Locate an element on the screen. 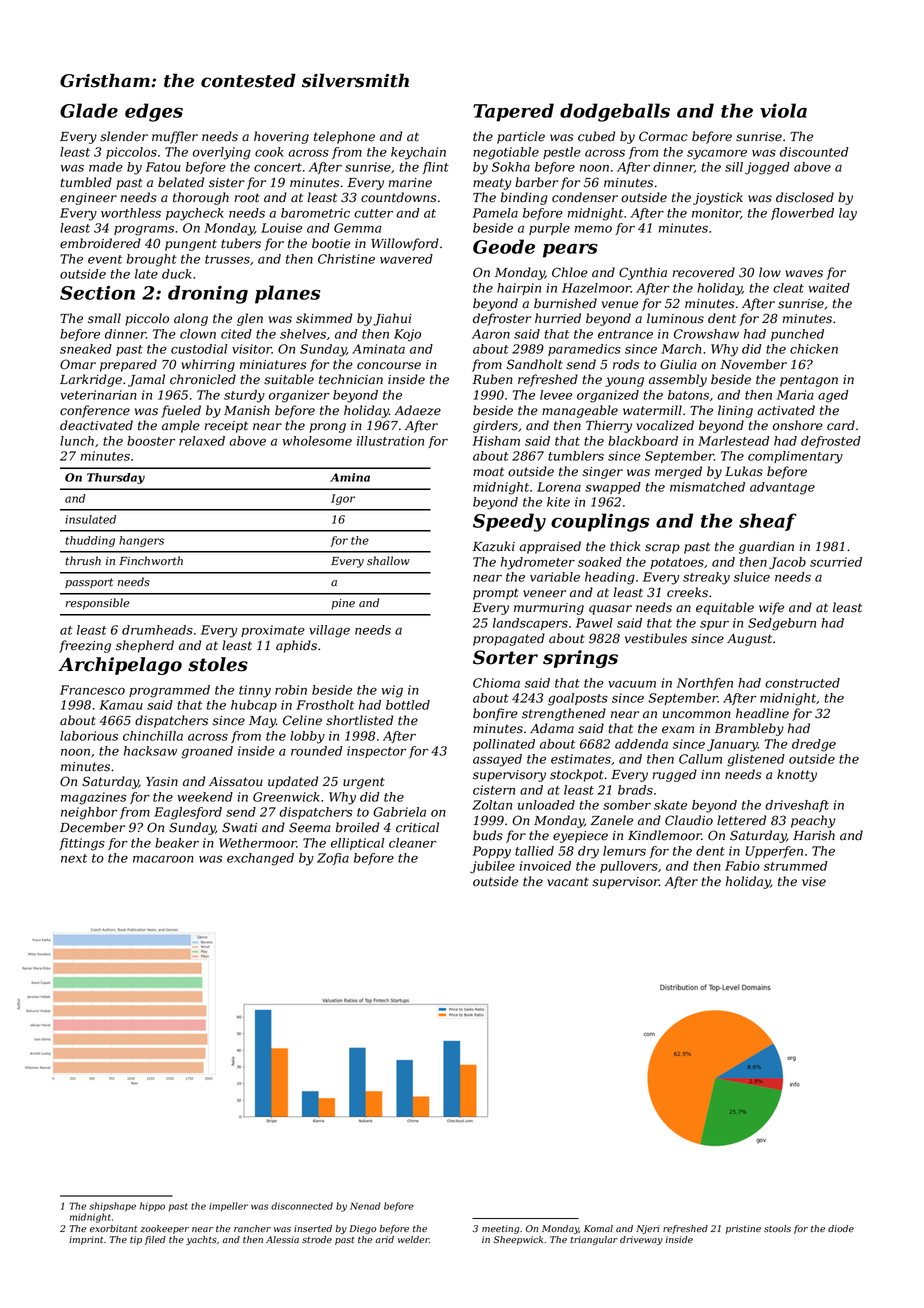 This screenshot has height=1308, width=924. tip is located at coordinates (136, 1240).
